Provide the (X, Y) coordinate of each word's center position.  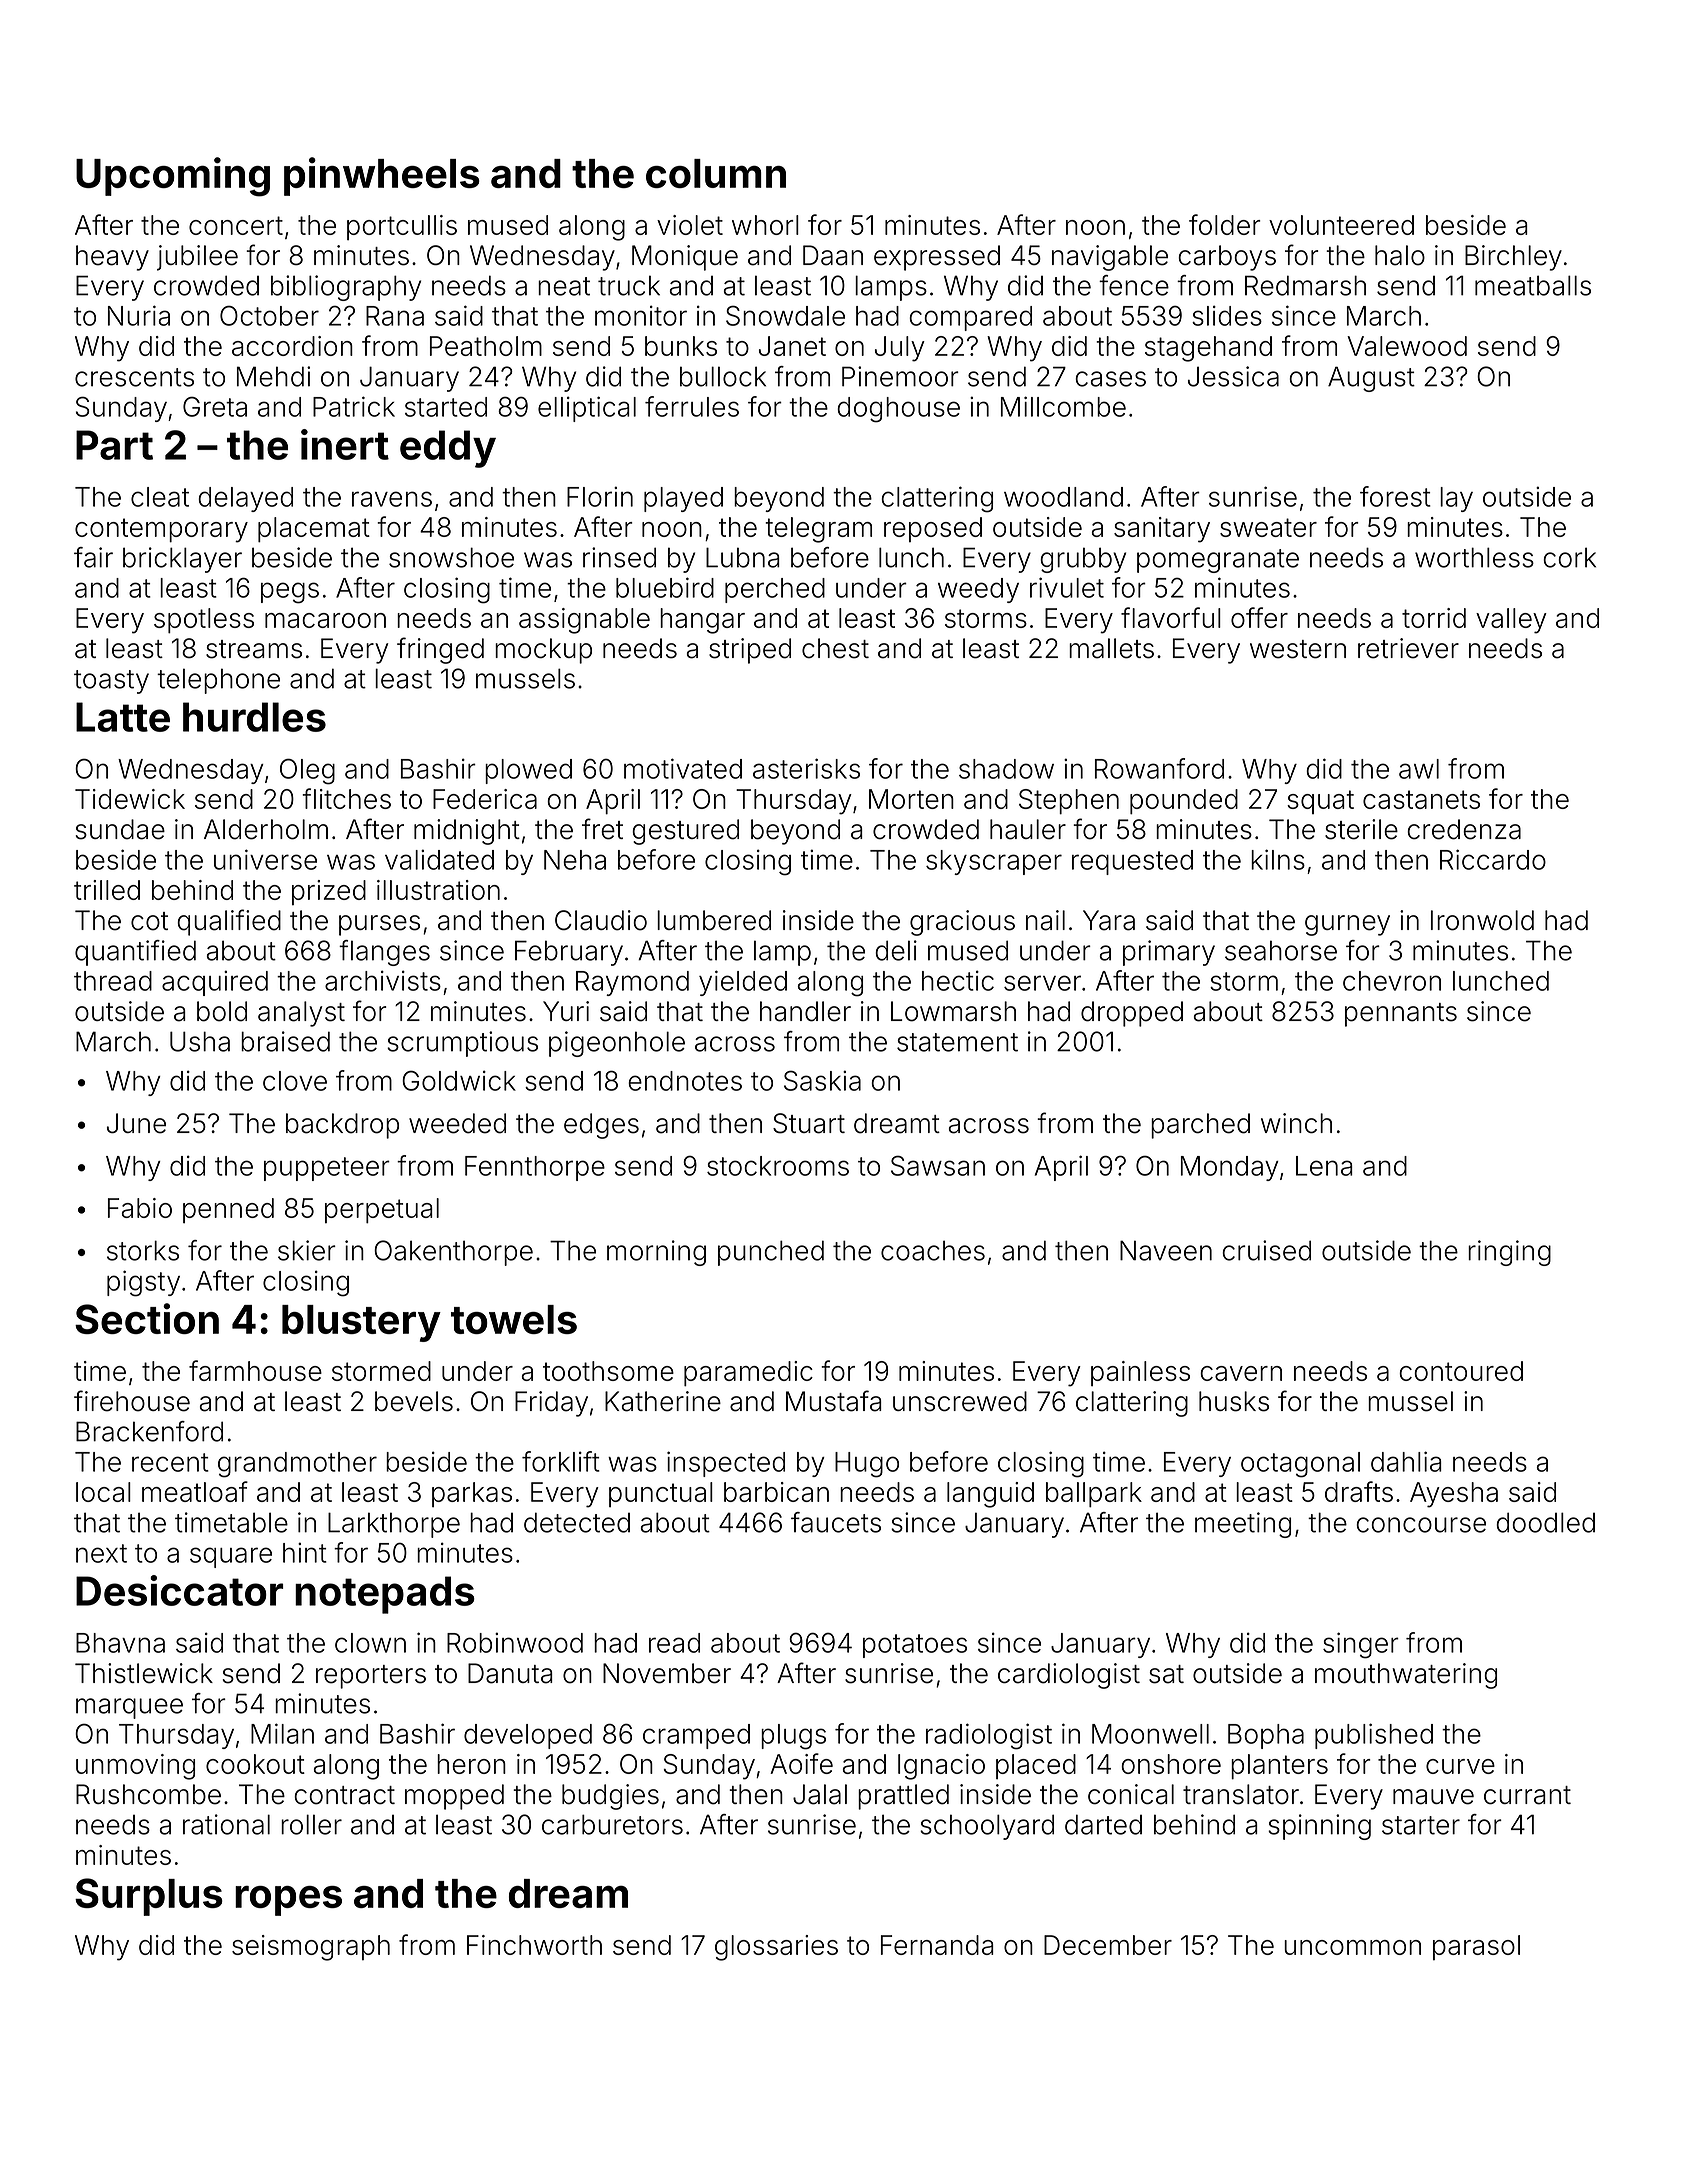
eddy (448, 449)
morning (656, 1253)
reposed (933, 529)
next (101, 1553)
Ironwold (1482, 920)
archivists (383, 980)
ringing (1509, 1253)
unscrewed (960, 1401)
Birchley (1513, 258)
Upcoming (173, 177)
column (716, 173)
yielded (743, 983)
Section (147, 1318)
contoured (1461, 1371)
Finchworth (534, 1945)
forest (1395, 496)
